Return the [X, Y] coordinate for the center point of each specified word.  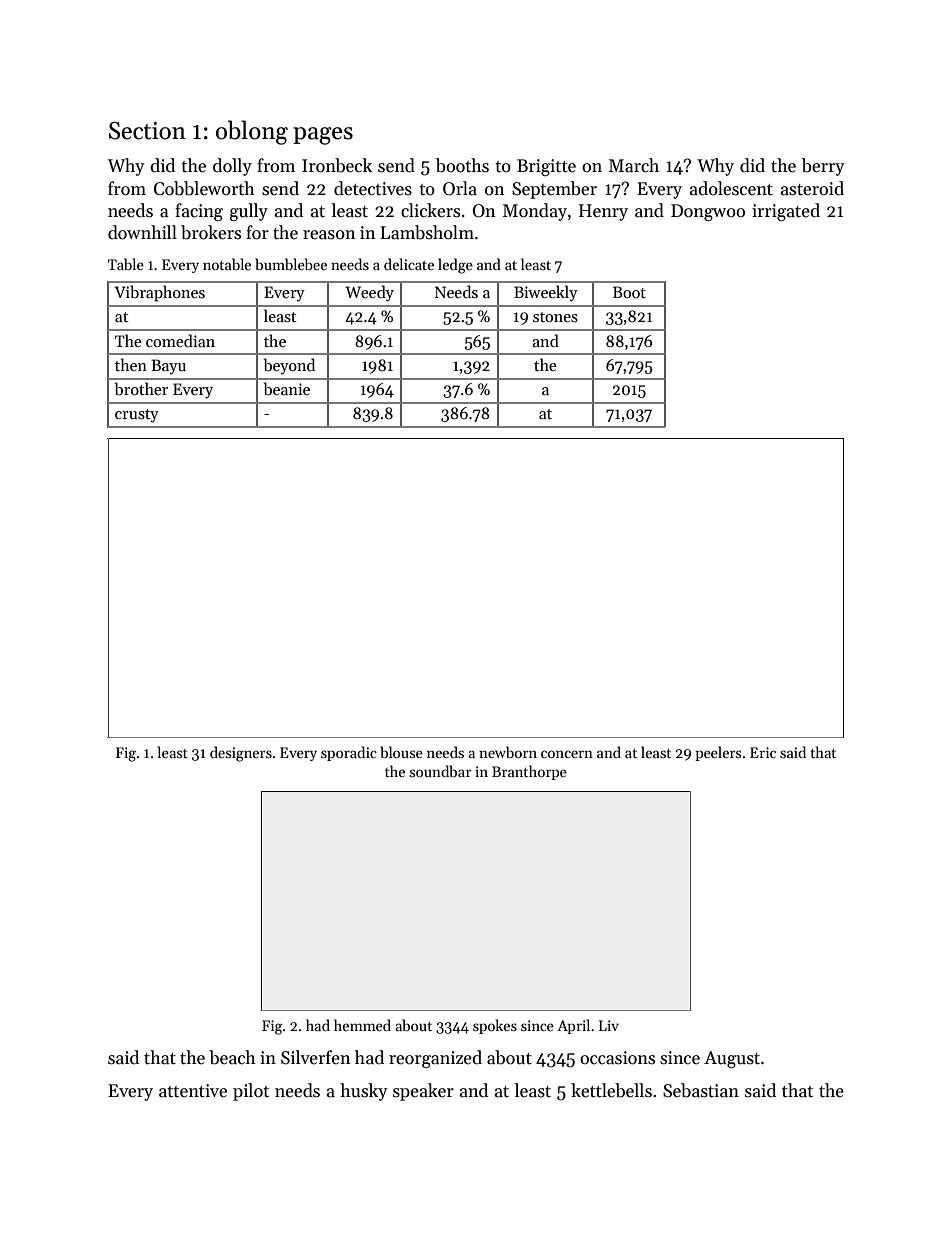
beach [232, 1057]
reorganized [435, 1059]
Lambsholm [427, 232]
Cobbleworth [204, 188]
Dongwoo [708, 212]
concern [567, 754]
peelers [718, 753]
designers [241, 754]
